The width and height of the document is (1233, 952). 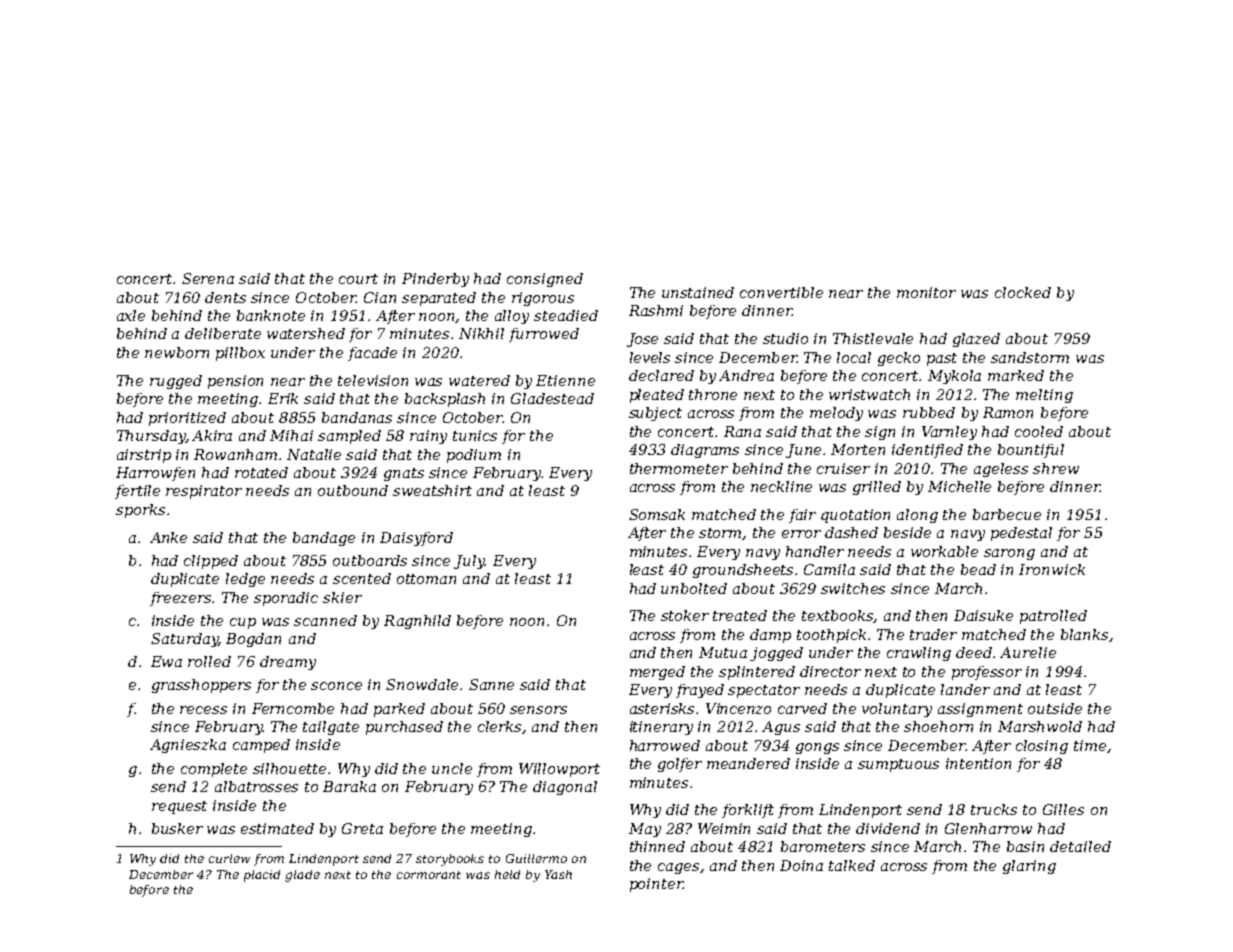 I want to click on unstained, so click(x=698, y=292).
